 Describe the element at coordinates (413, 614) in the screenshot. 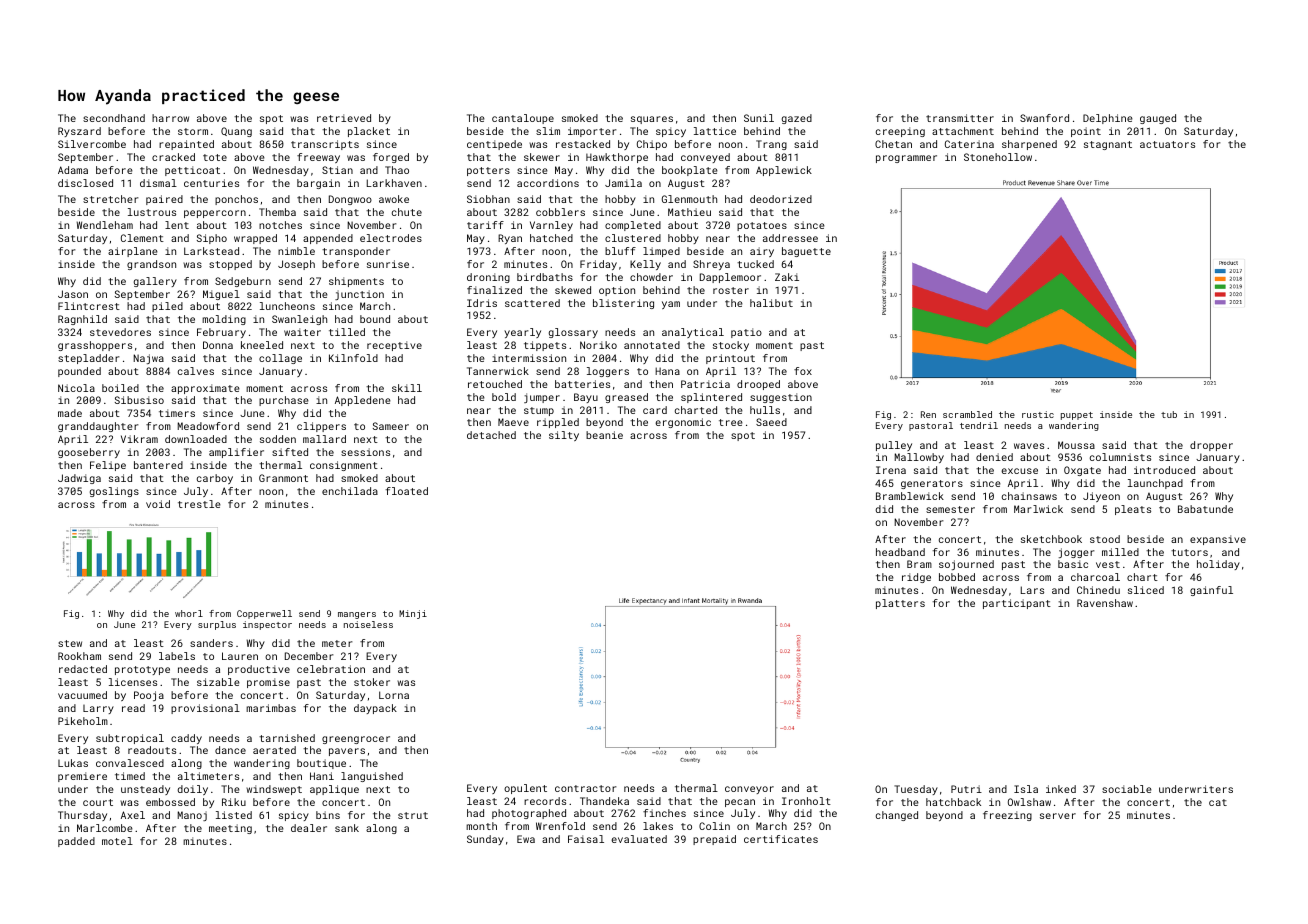

I see `Minji` at that location.
